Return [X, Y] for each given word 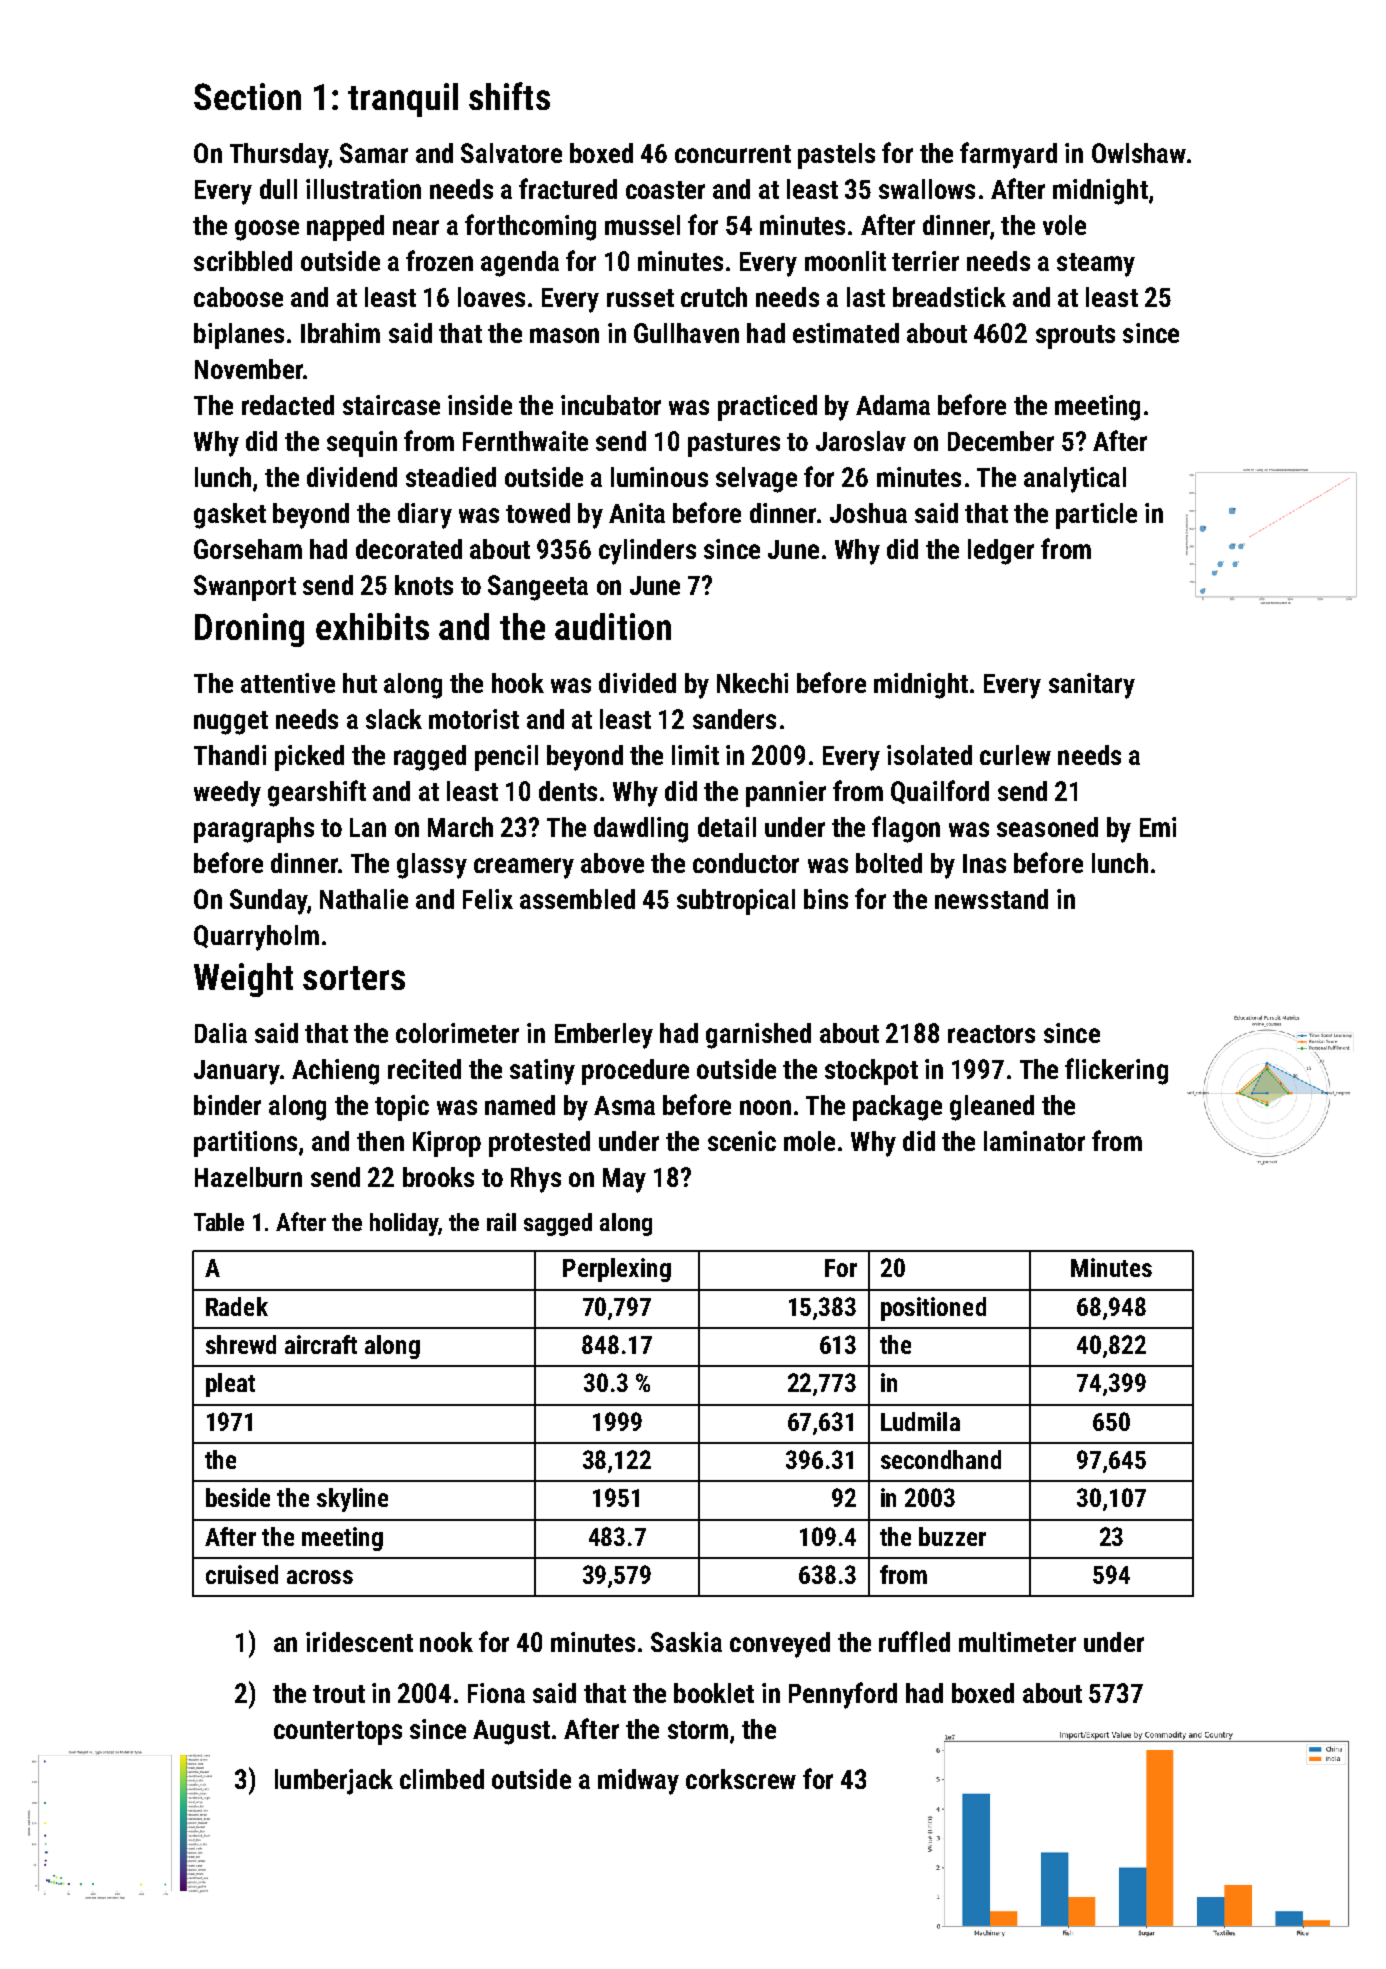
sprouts [1075, 337]
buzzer [952, 1536]
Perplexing [617, 1270]
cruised [242, 1574]
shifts [509, 96]
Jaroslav [861, 441]
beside [238, 1497]
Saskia [686, 1642]
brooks [438, 1177]
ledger [1001, 552]
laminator [1034, 1141]
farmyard [1008, 155]
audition [613, 626]
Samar [374, 153]
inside [480, 405]
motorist [474, 719]
